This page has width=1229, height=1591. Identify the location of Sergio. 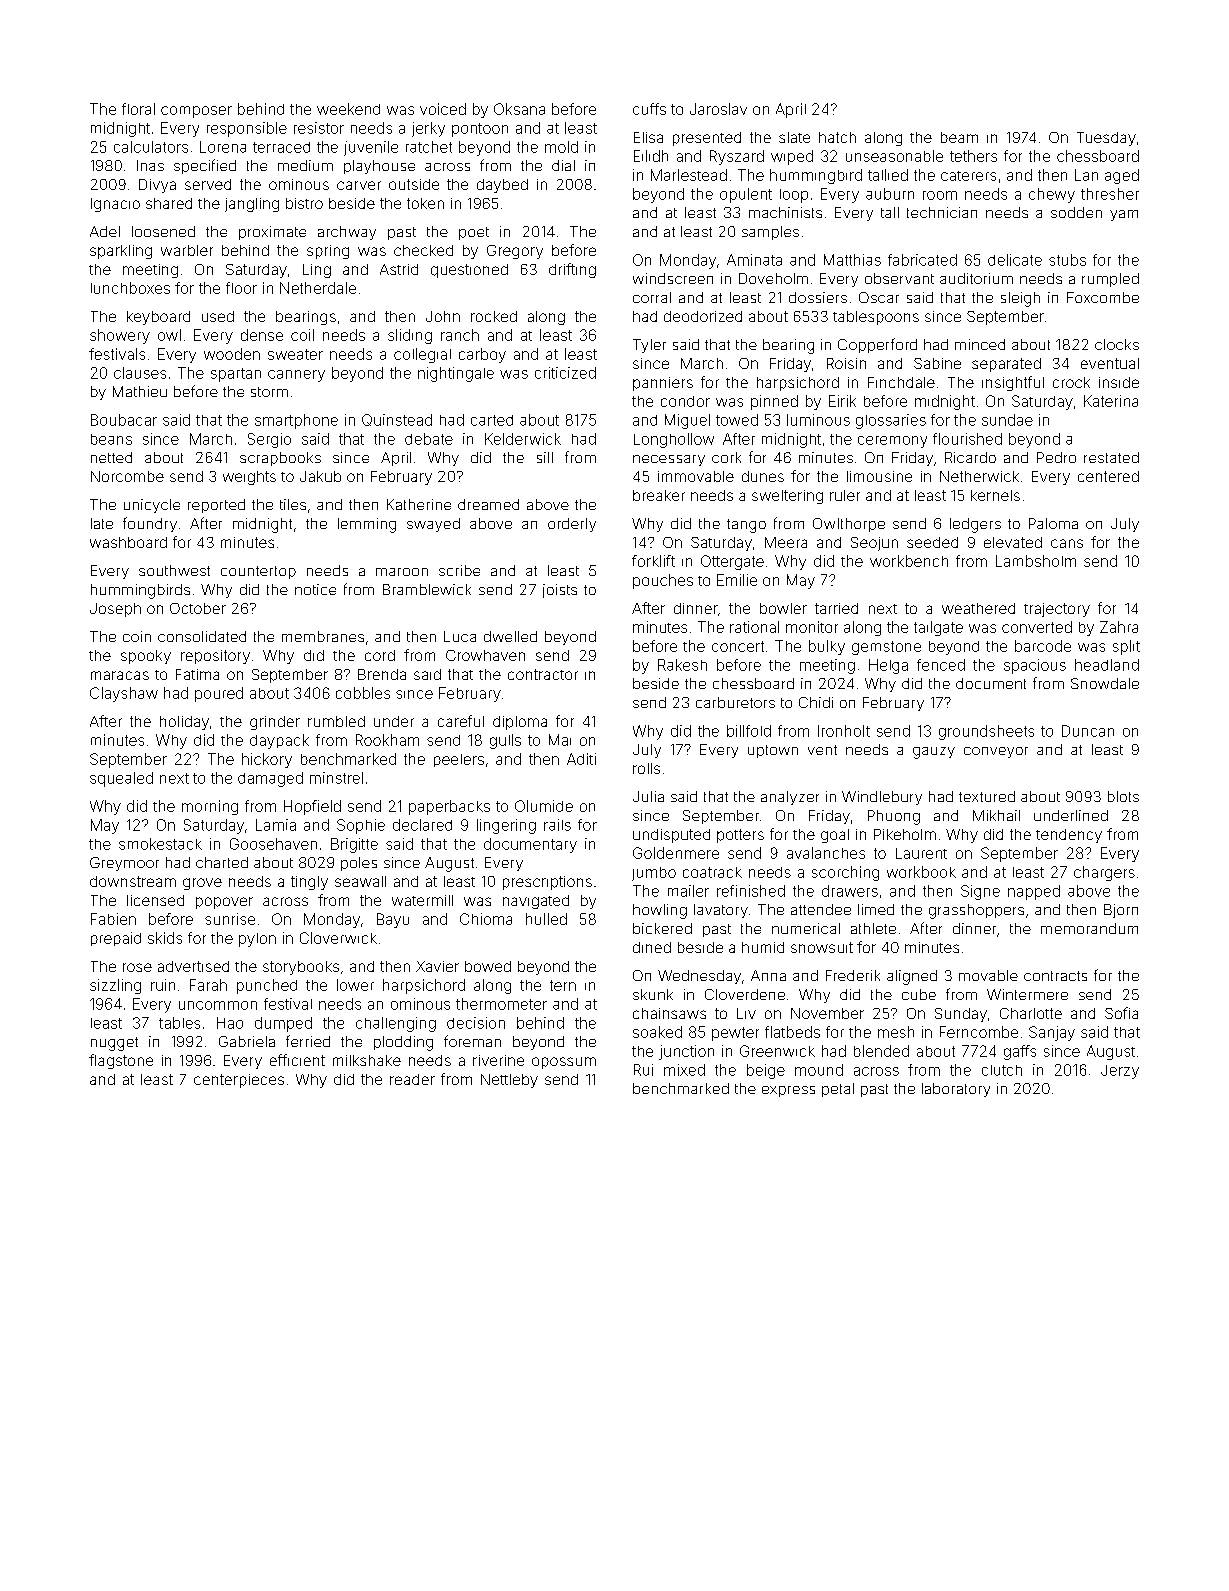
(269, 440).
